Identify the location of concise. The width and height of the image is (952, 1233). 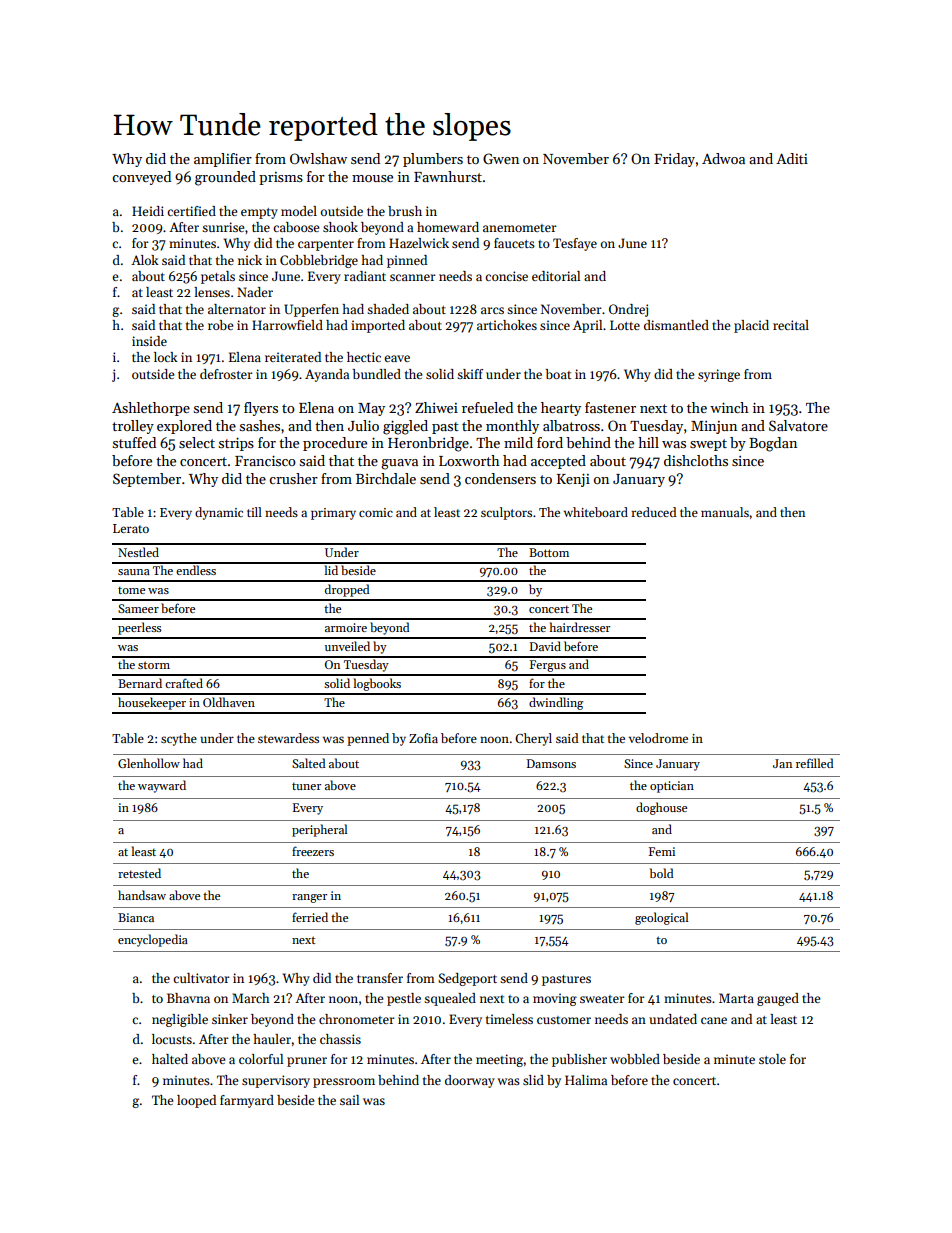
(506, 276).
